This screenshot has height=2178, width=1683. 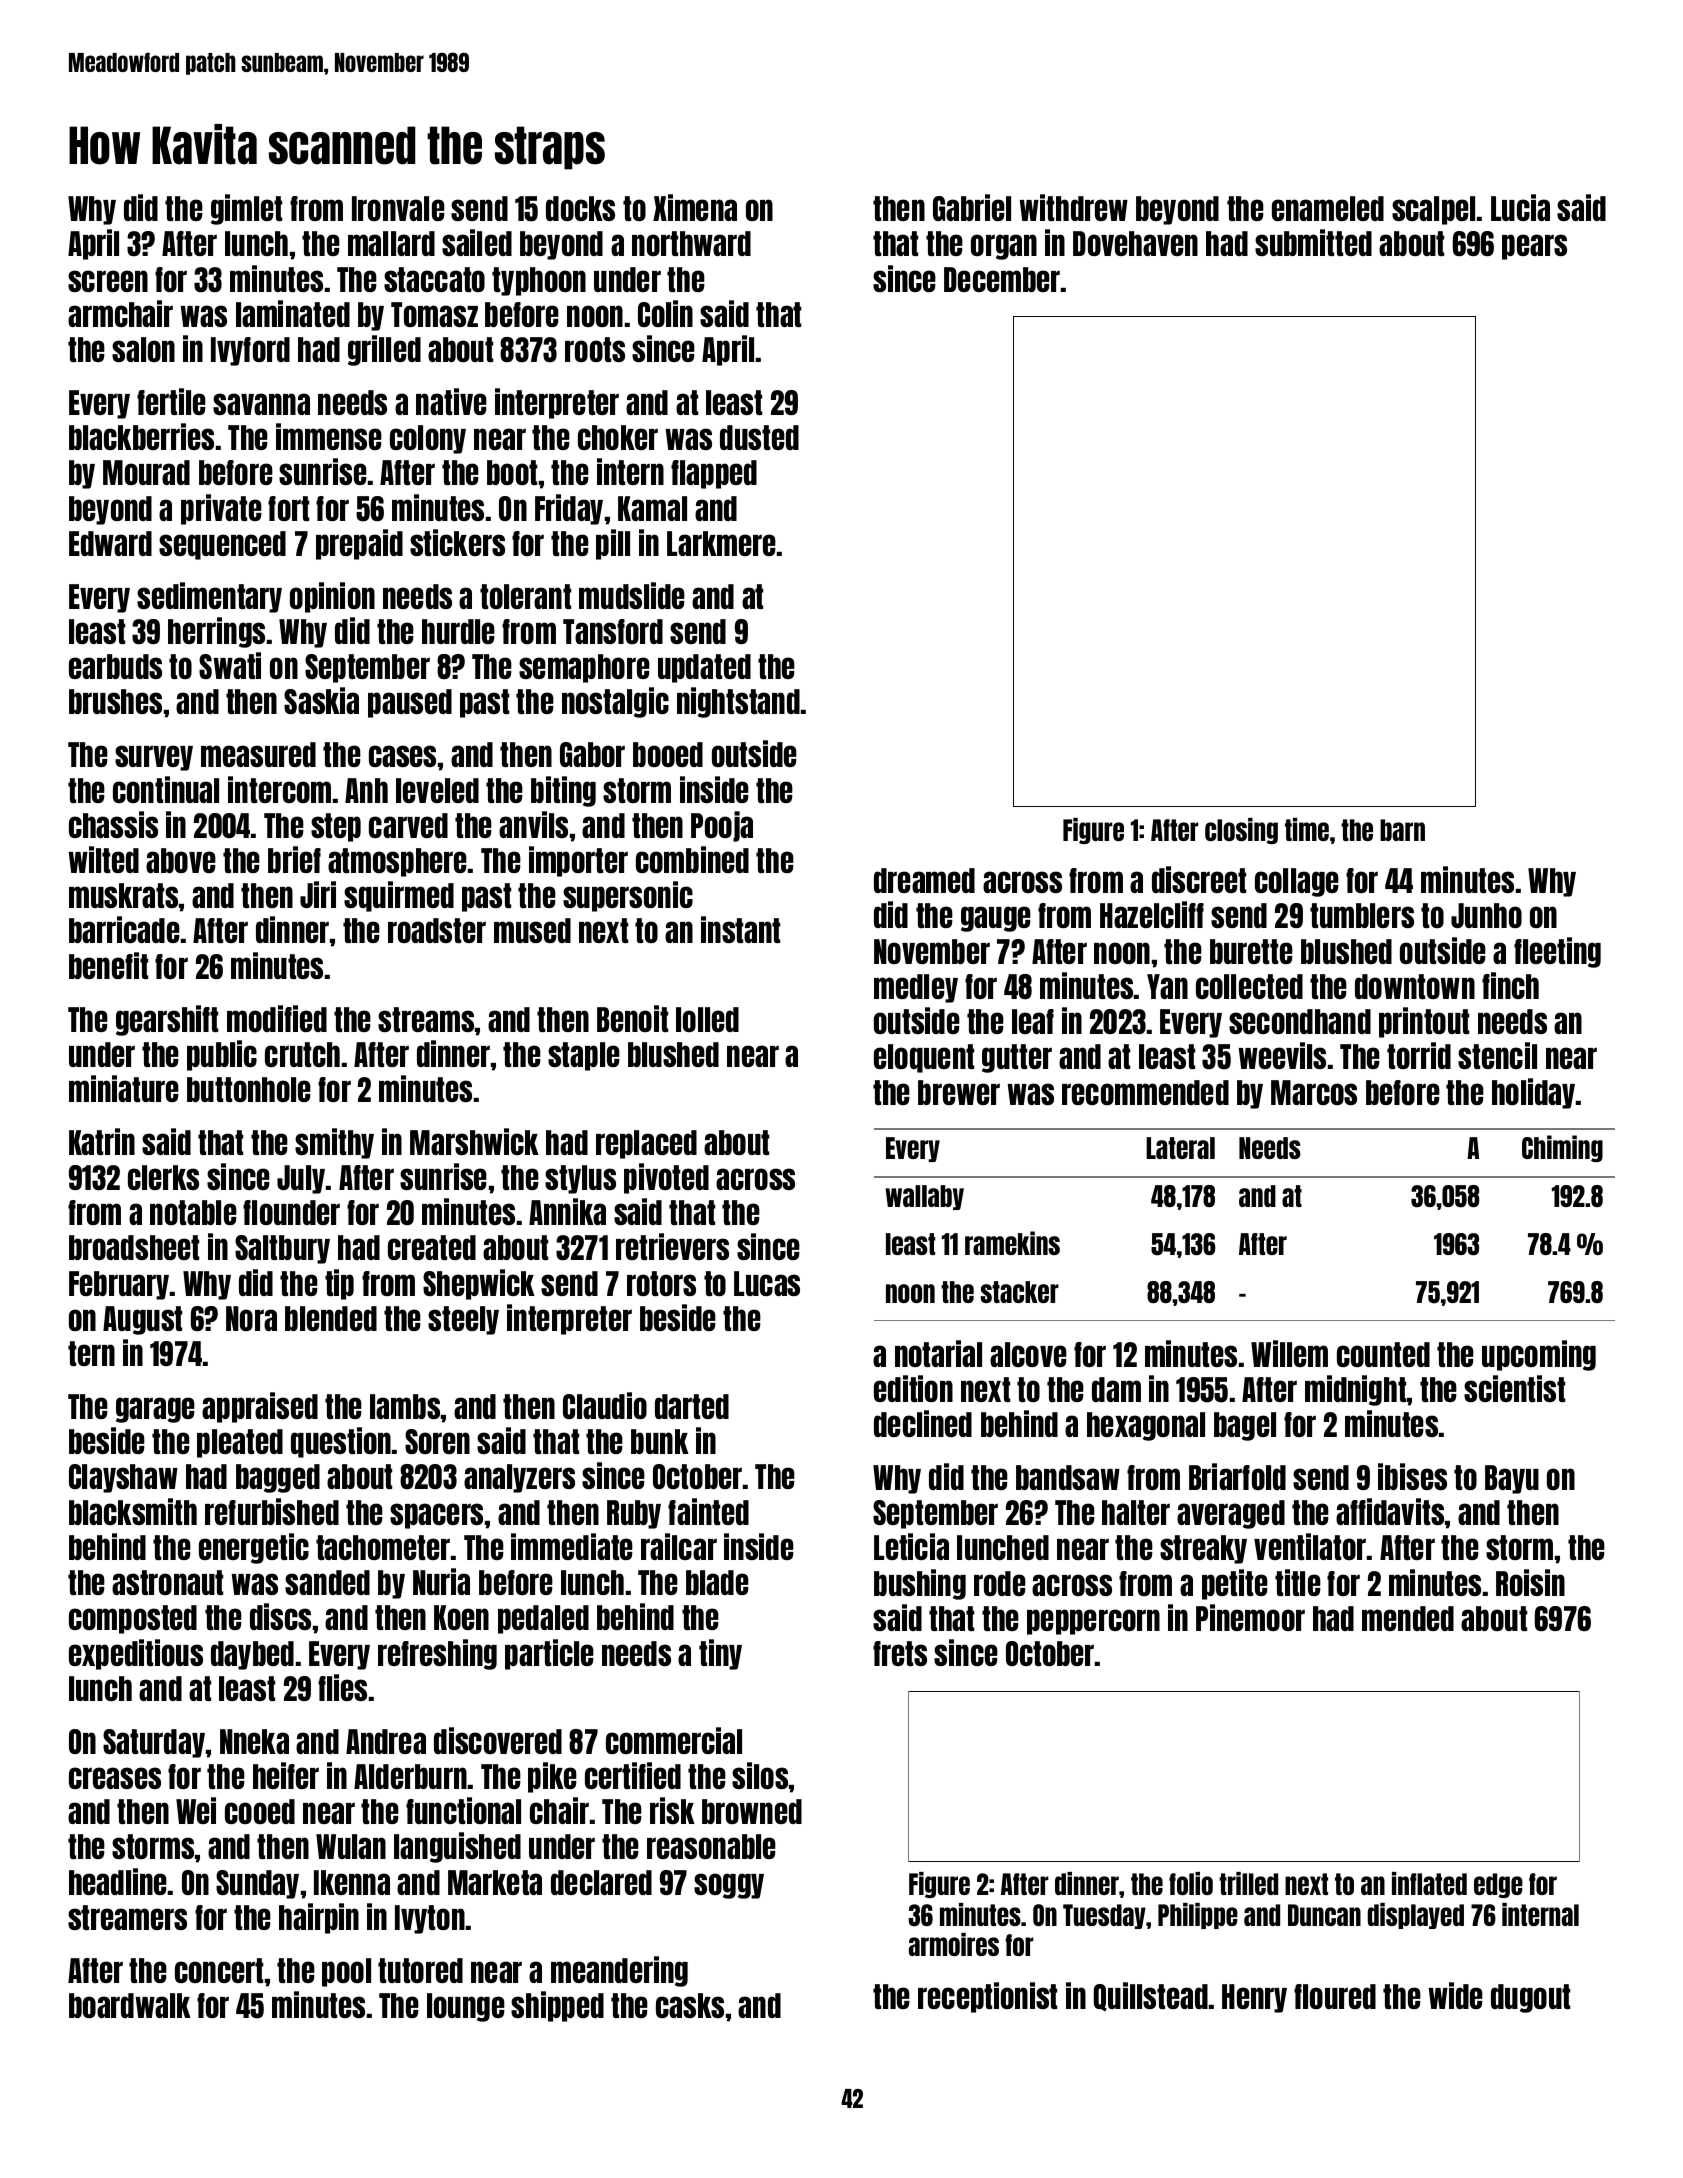 I want to click on reasonable, so click(x=711, y=1846).
